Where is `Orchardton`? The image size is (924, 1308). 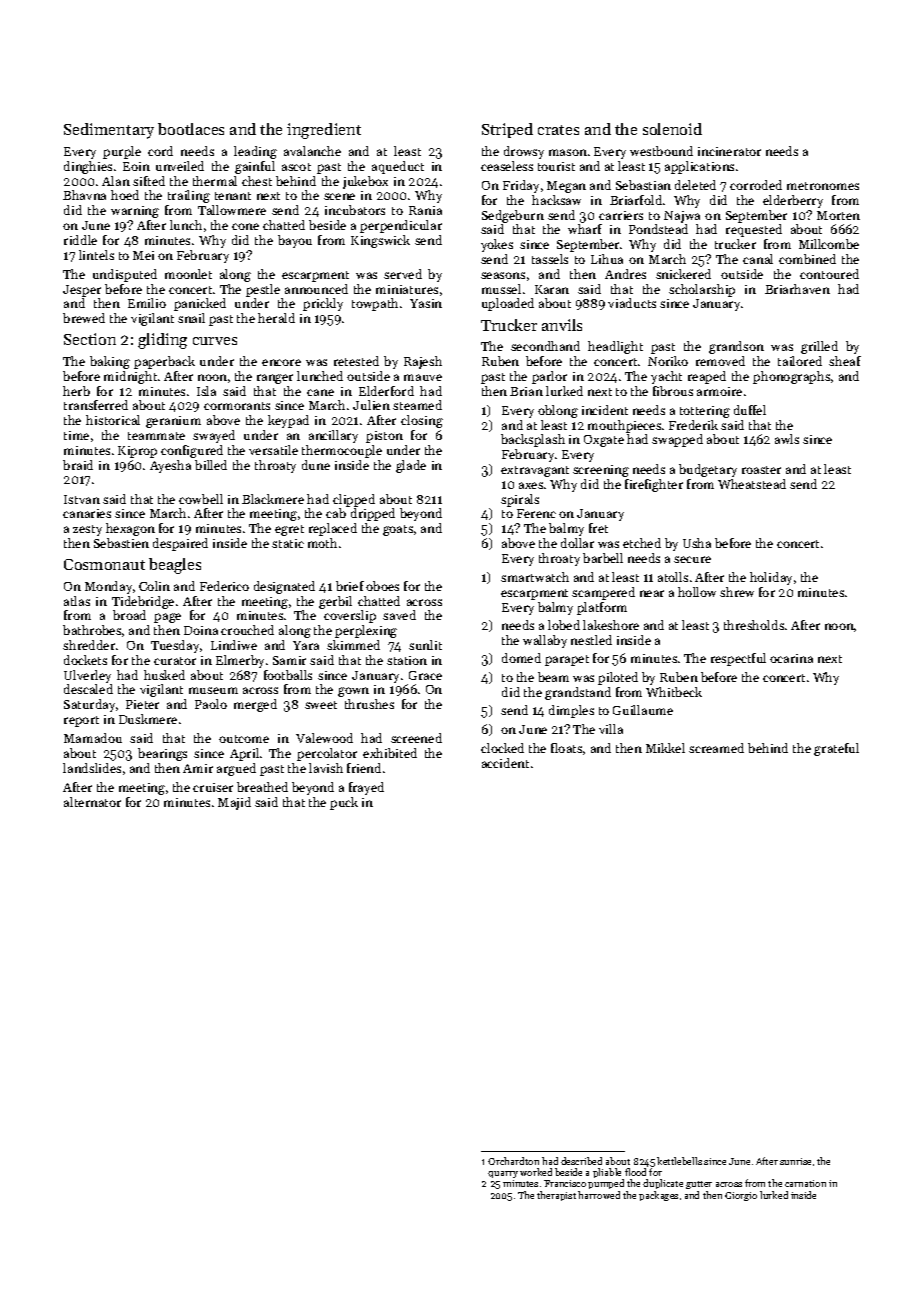 Orchardton is located at coordinates (513, 1161).
